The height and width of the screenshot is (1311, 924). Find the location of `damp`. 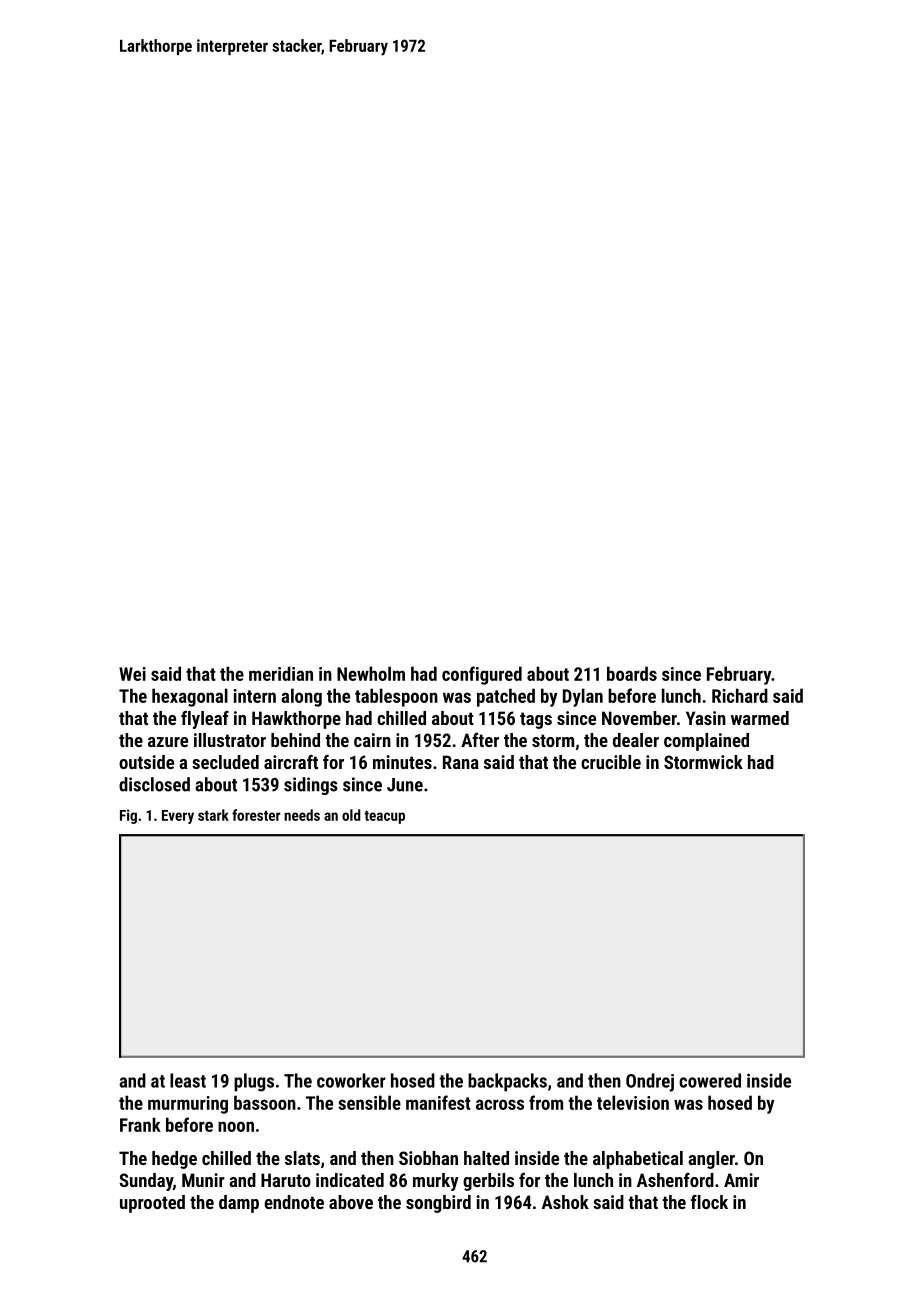

damp is located at coordinates (239, 1204).
